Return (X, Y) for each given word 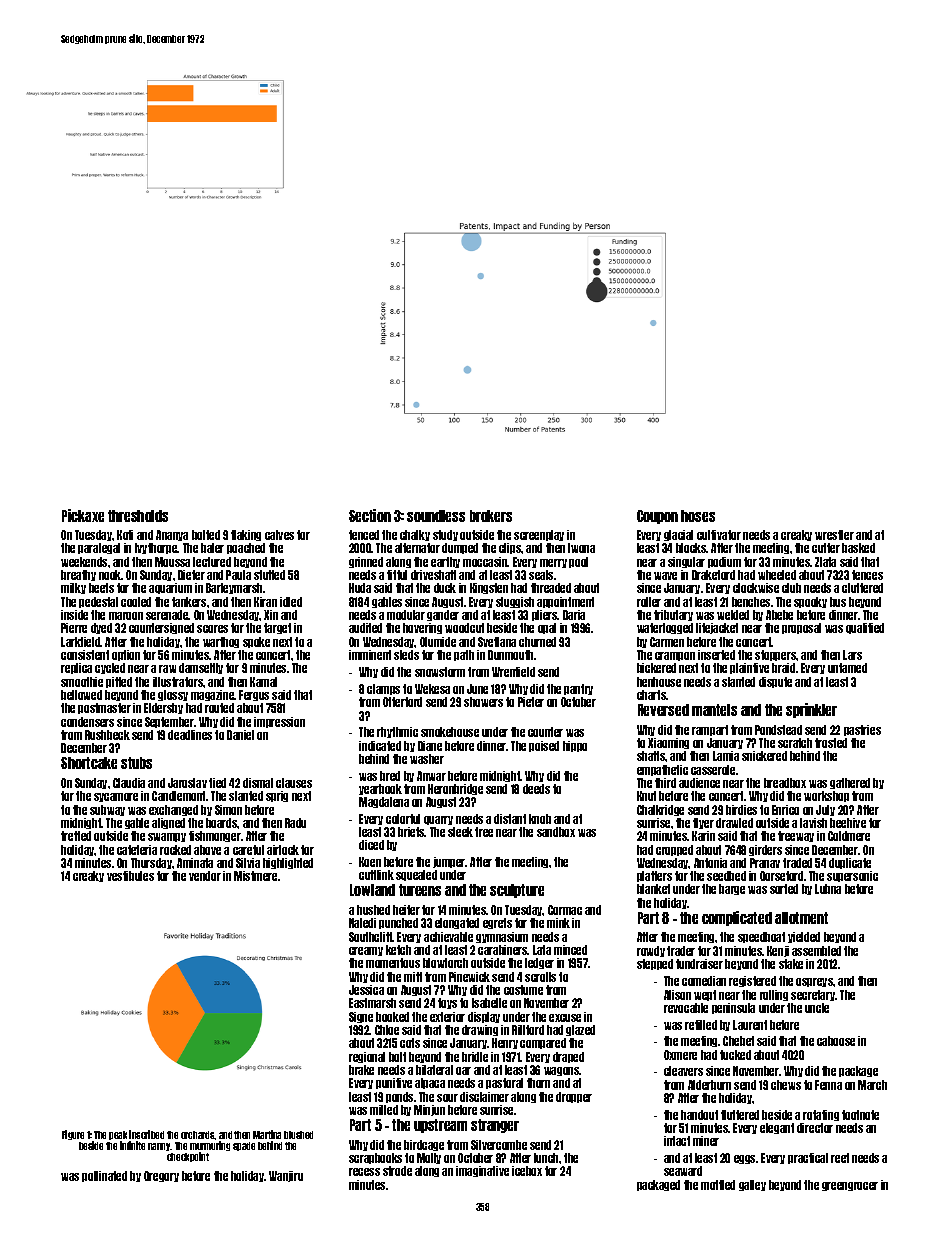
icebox (527, 1171)
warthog (221, 642)
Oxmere (680, 1055)
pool (578, 562)
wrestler (834, 535)
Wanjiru (286, 1176)
